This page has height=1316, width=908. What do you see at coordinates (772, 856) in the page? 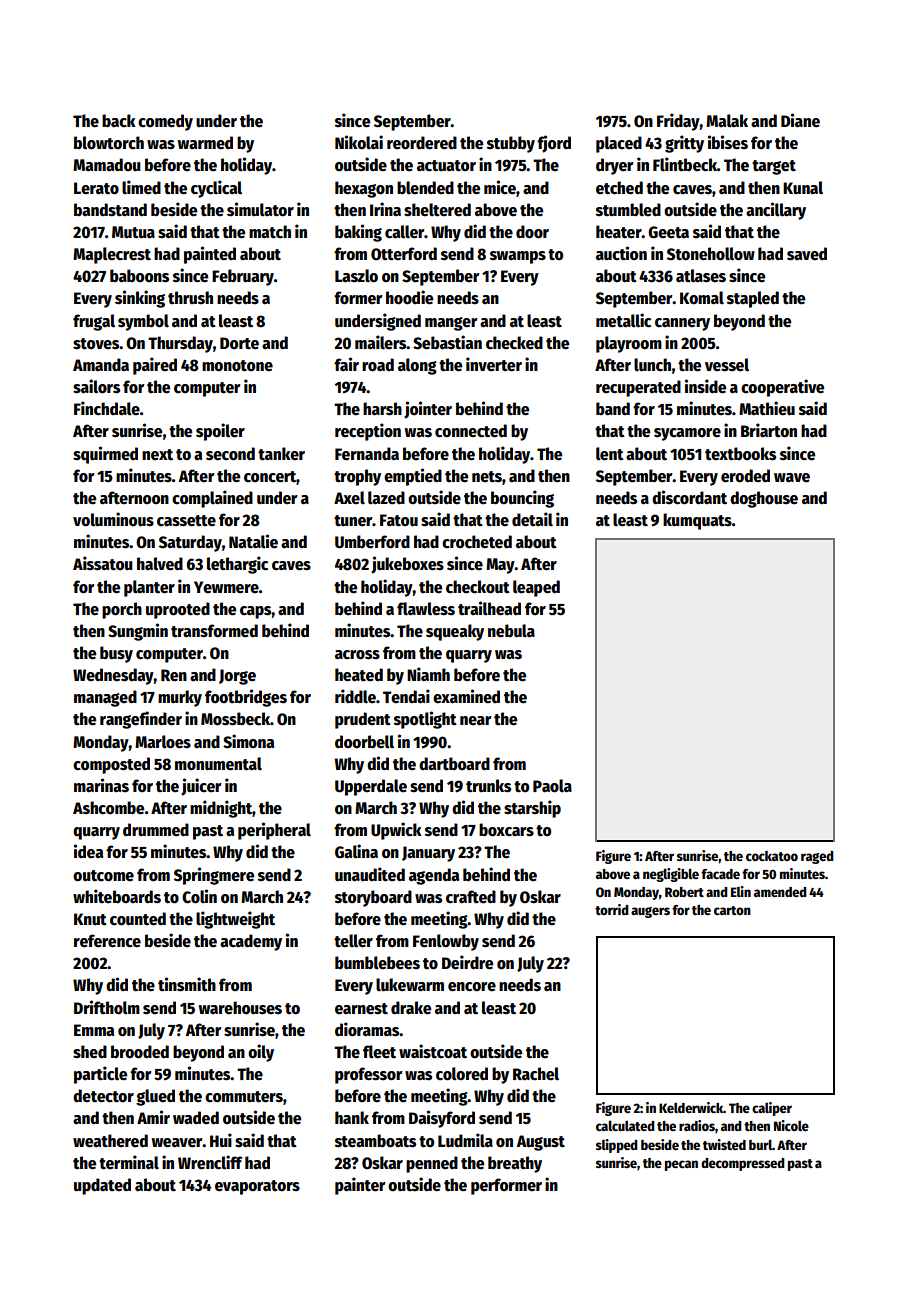
I see `cockatoo` at bounding box center [772, 856].
